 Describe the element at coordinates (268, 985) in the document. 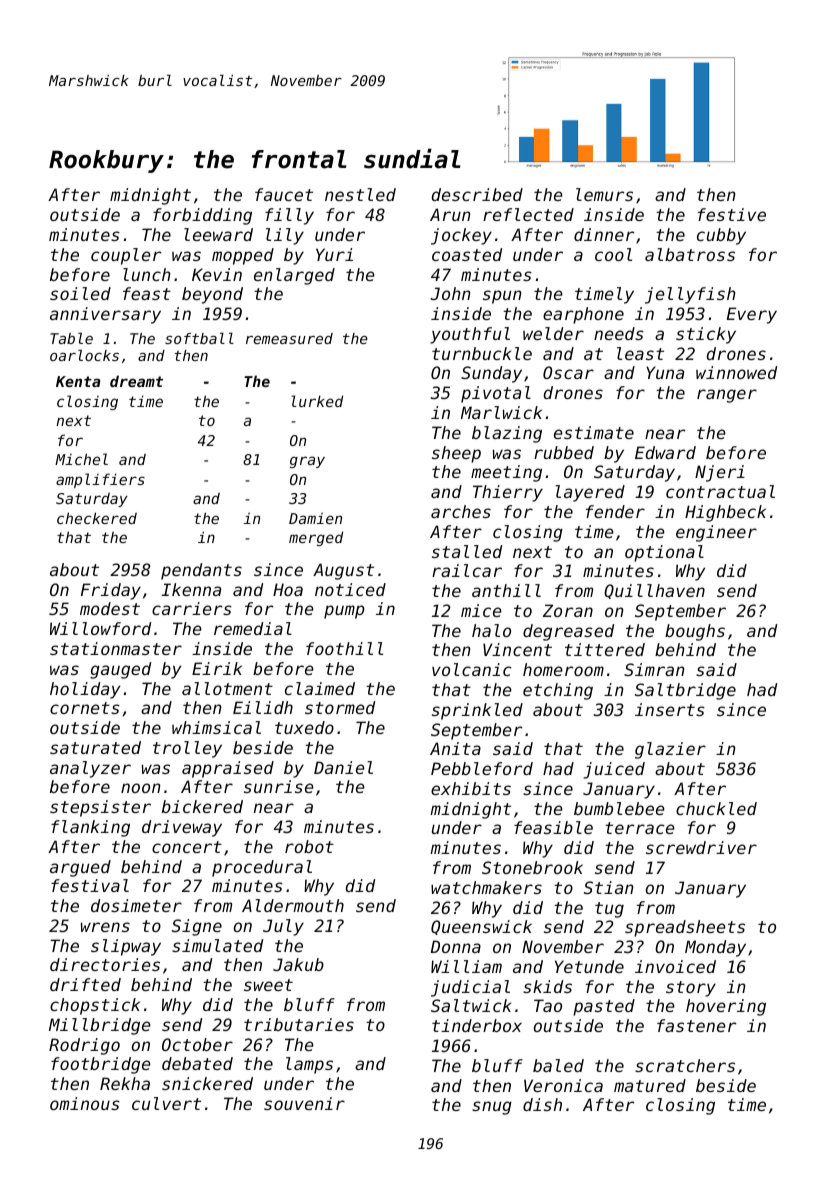

I see `sweet` at that location.
